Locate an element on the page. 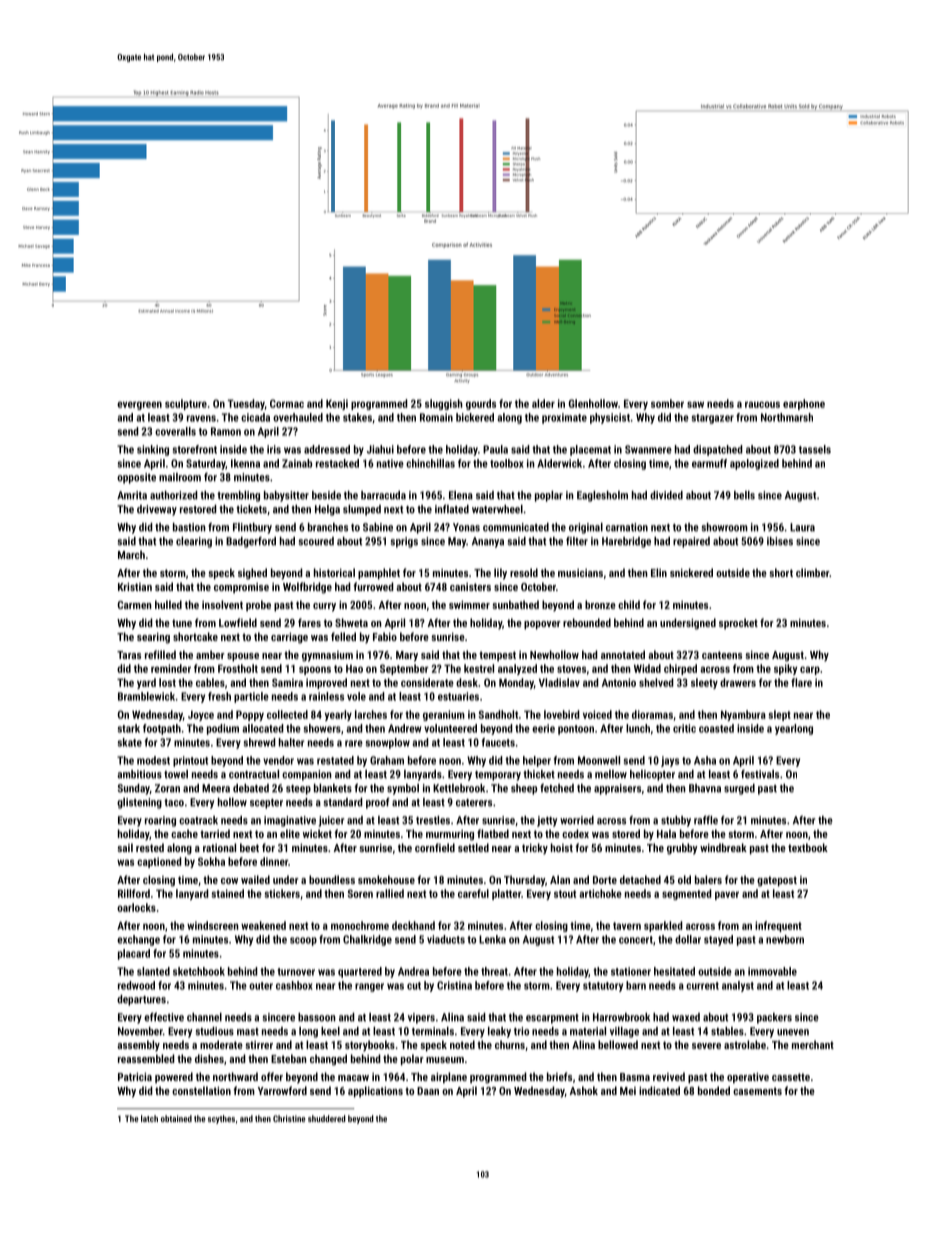  indicated is located at coordinates (659, 1090).
